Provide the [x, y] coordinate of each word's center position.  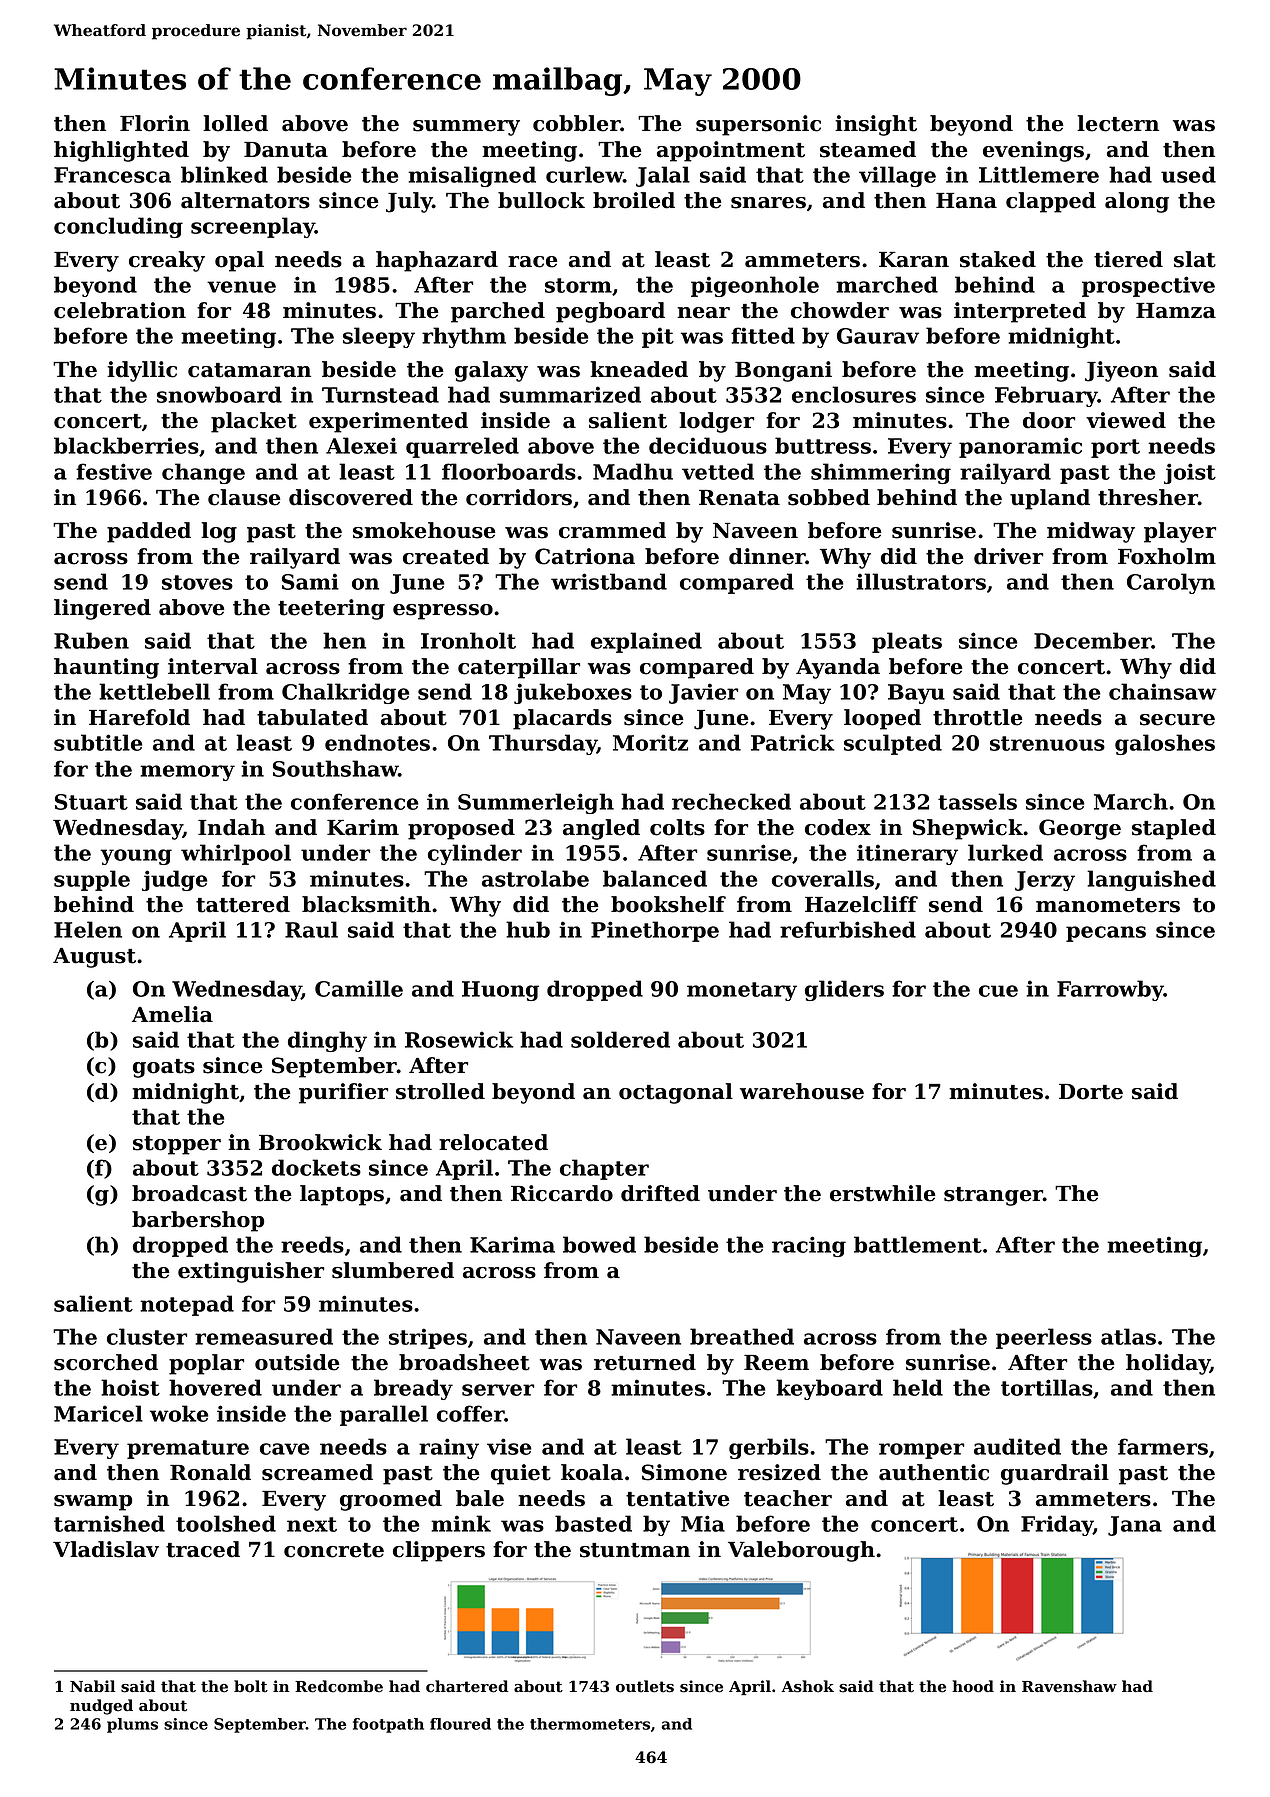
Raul [311, 929]
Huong [500, 991]
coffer [471, 1413]
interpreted [1020, 312]
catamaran [249, 370]
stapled [1174, 829]
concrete [334, 1550]
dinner [767, 556]
